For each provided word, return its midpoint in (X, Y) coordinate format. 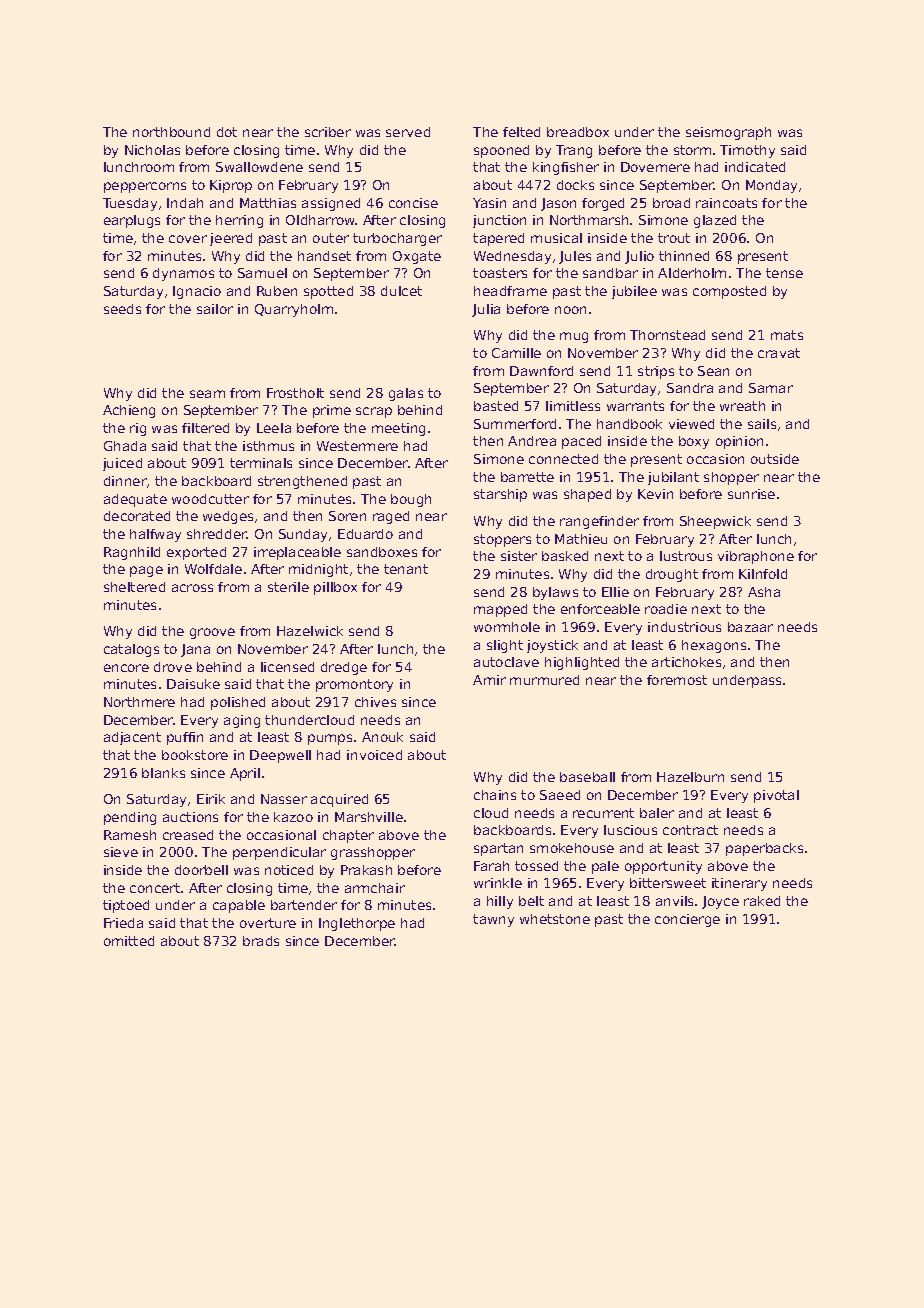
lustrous (686, 556)
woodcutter (210, 499)
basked (565, 556)
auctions (190, 817)
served (408, 132)
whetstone (555, 919)
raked (762, 901)
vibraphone (756, 557)
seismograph (728, 133)
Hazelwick (310, 631)
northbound (171, 132)
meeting (398, 429)
